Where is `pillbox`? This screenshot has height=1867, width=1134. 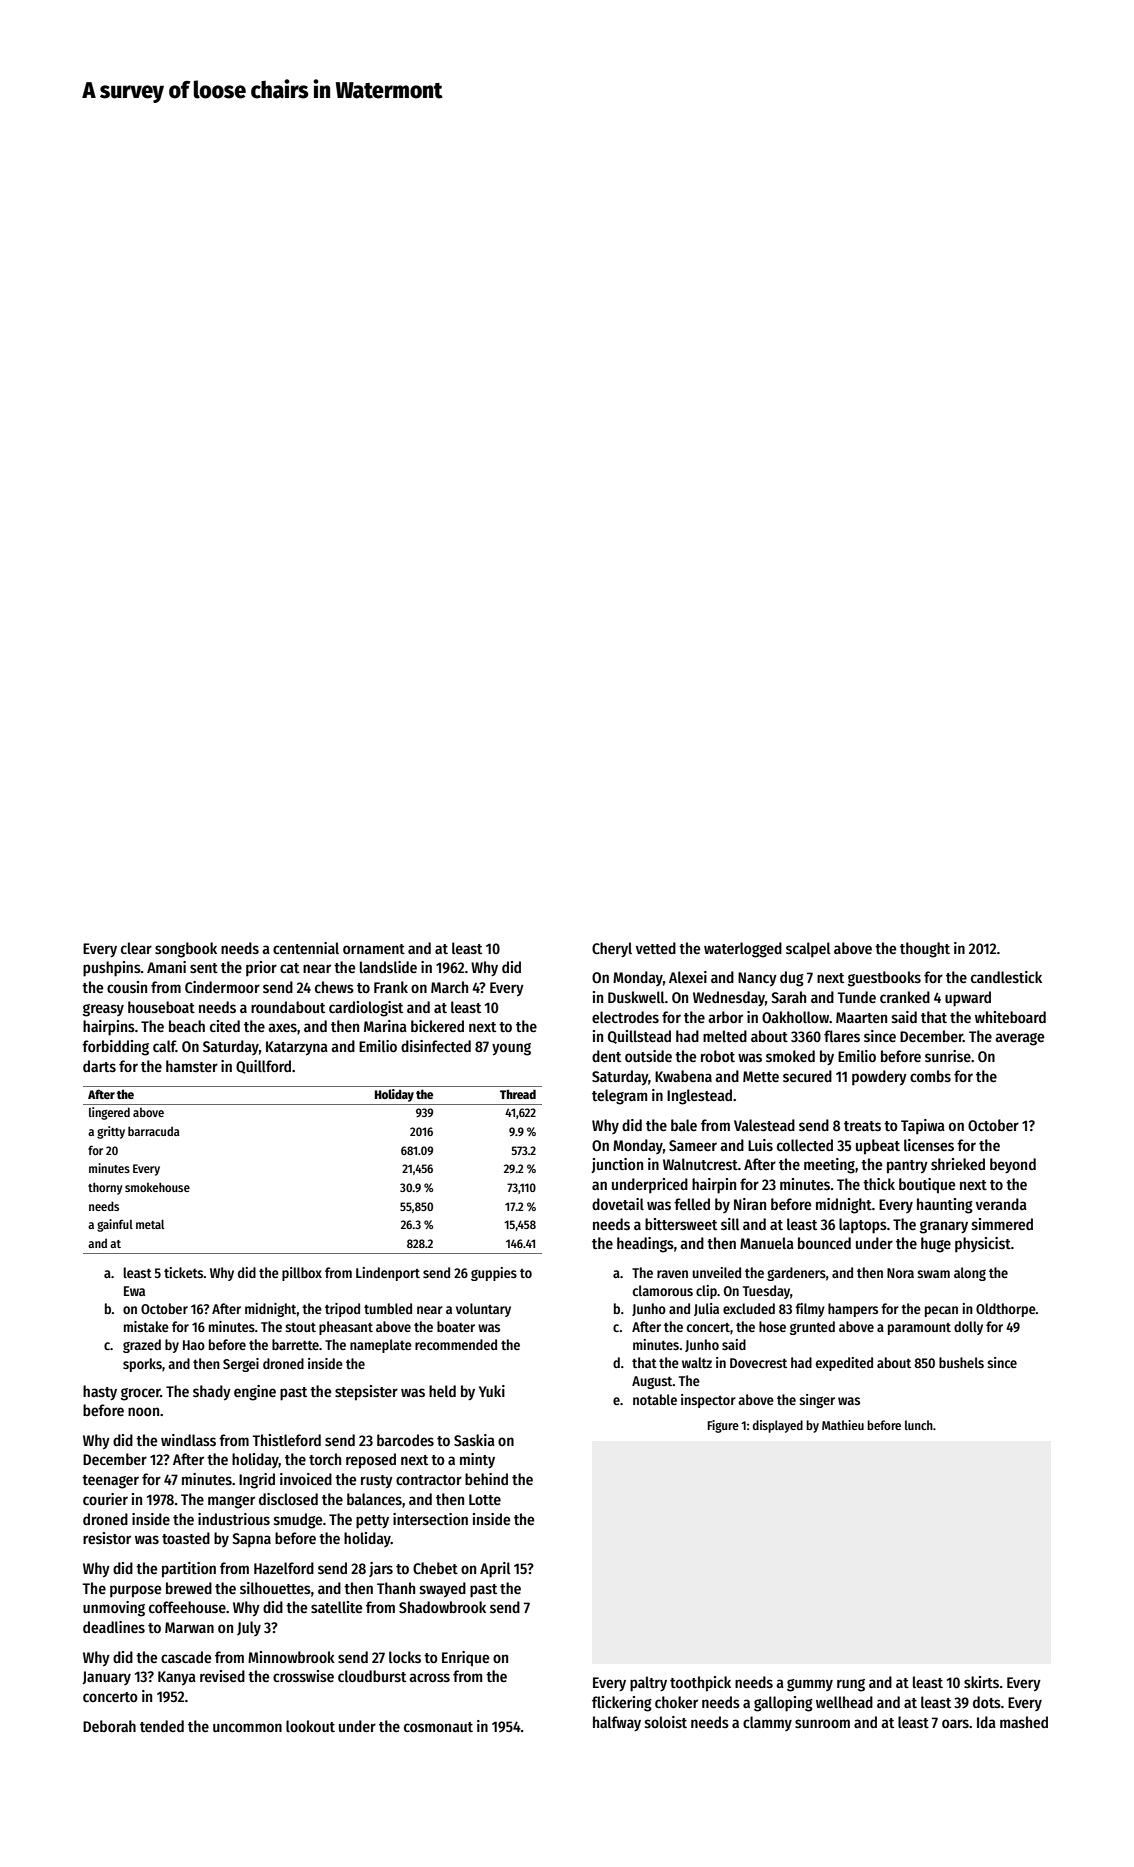 pillbox is located at coordinates (302, 1274).
